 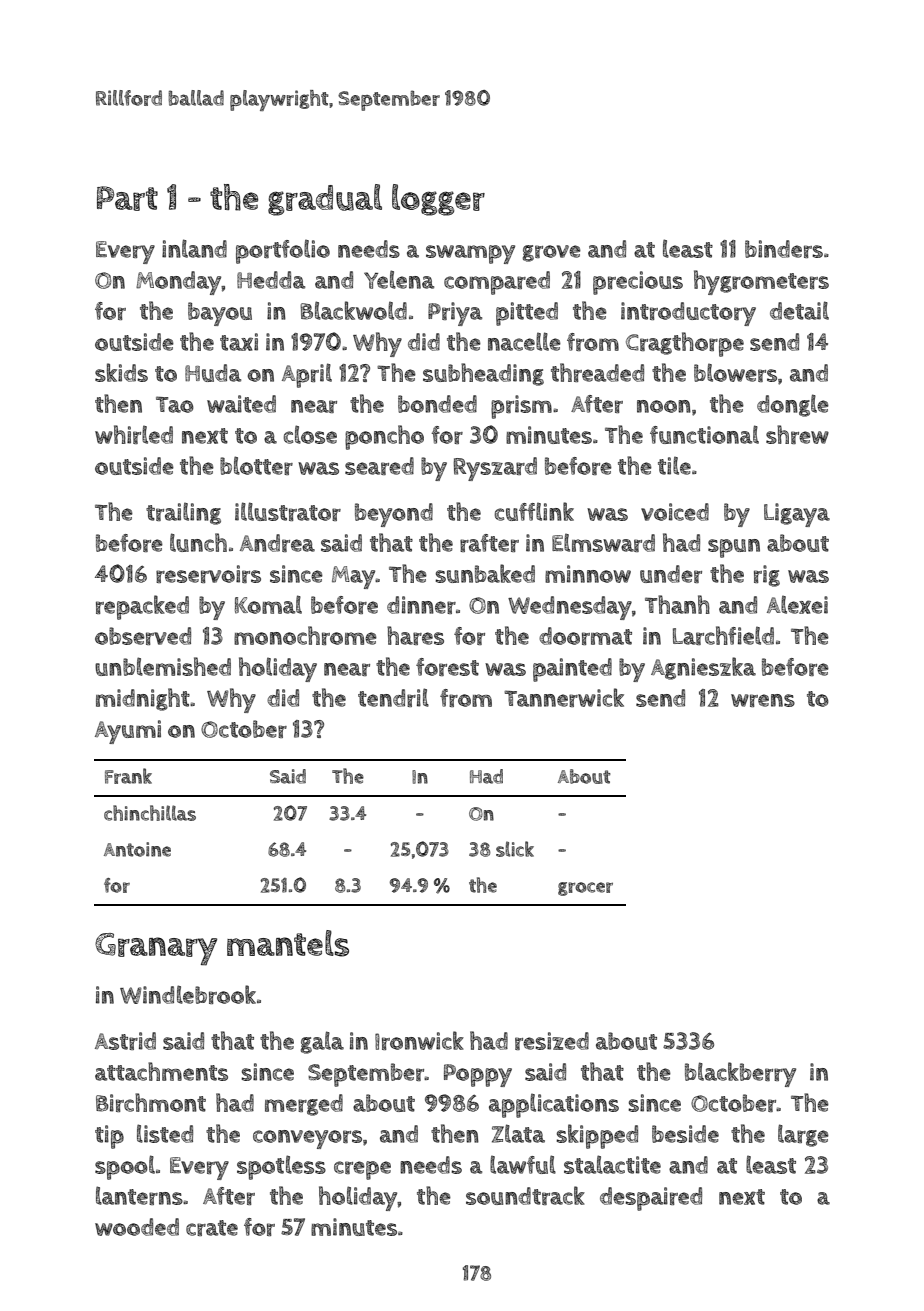 What do you see at coordinates (179, 283) in the image?
I see `Monday` at bounding box center [179, 283].
